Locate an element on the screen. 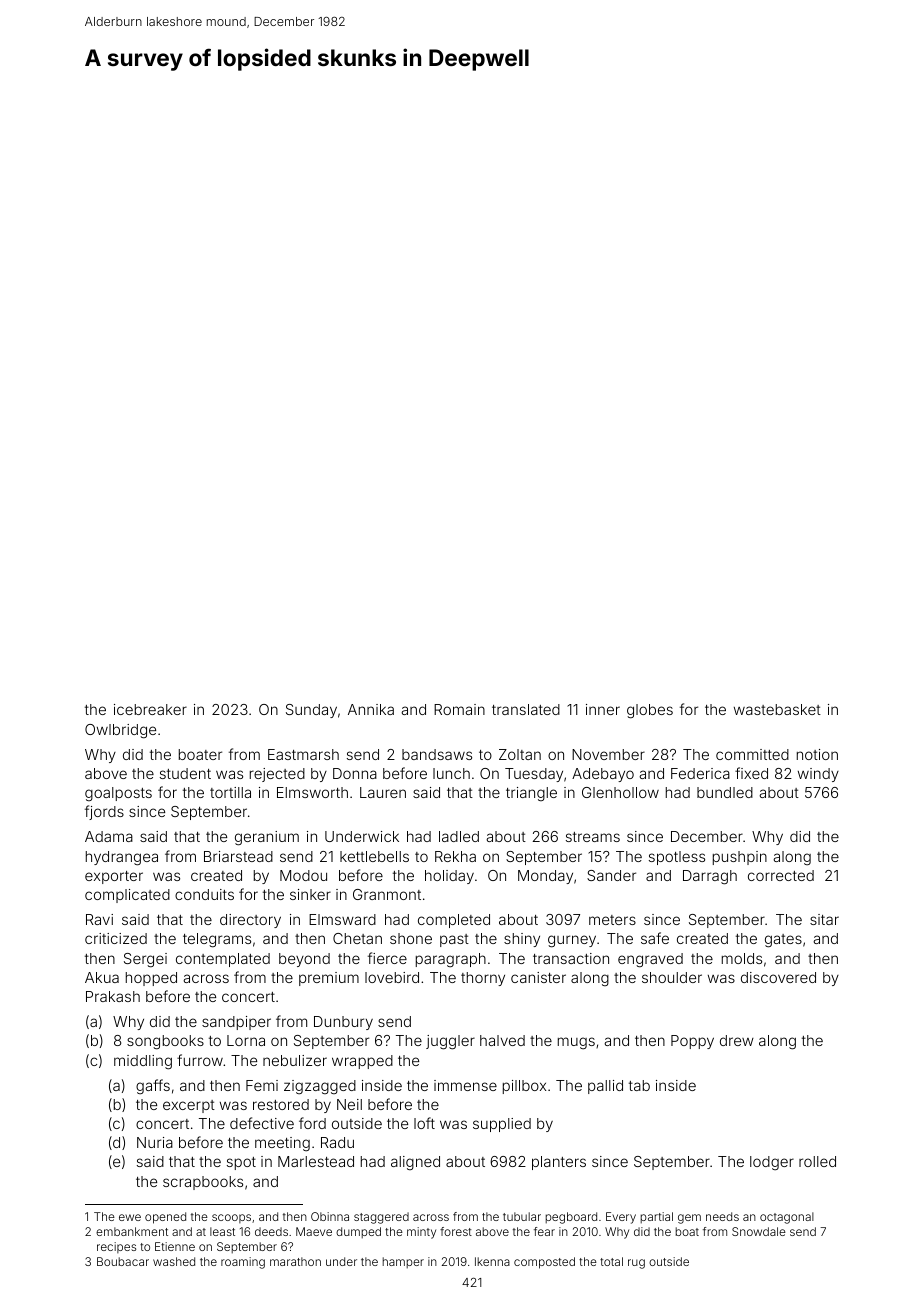 This screenshot has width=924, height=1308. lodger is located at coordinates (772, 1163).
